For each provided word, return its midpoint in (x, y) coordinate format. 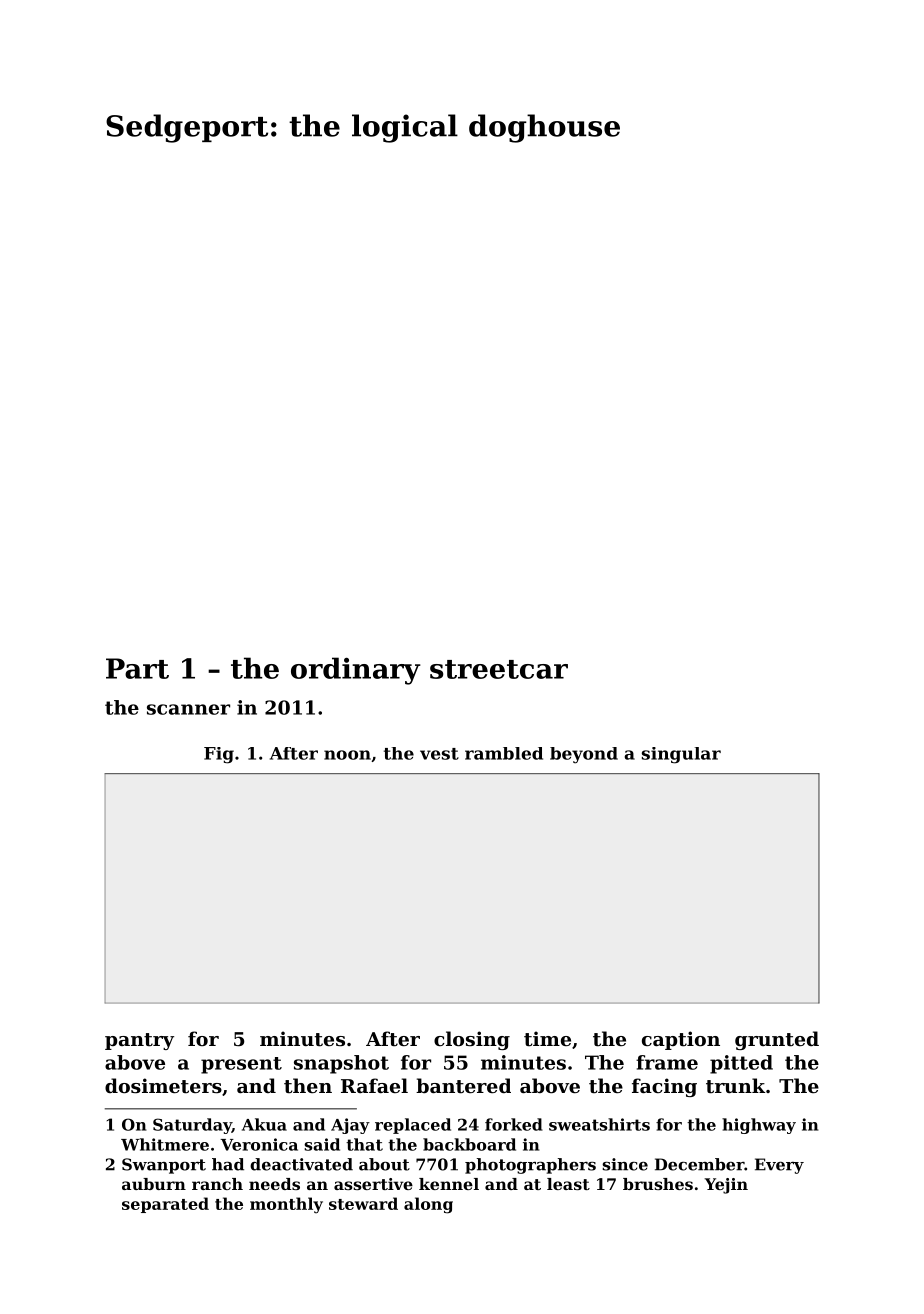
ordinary (356, 671)
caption (681, 1040)
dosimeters (163, 1086)
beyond (584, 755)
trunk (735, 1086)
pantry (139, 1041)
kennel (449, 1184)
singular (681, 755)
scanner (188, 709)
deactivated (301, 1164)
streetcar (499, 669)
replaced (413, 1126)
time (547, 1038)
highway (759, 1126)
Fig (219, 755)
